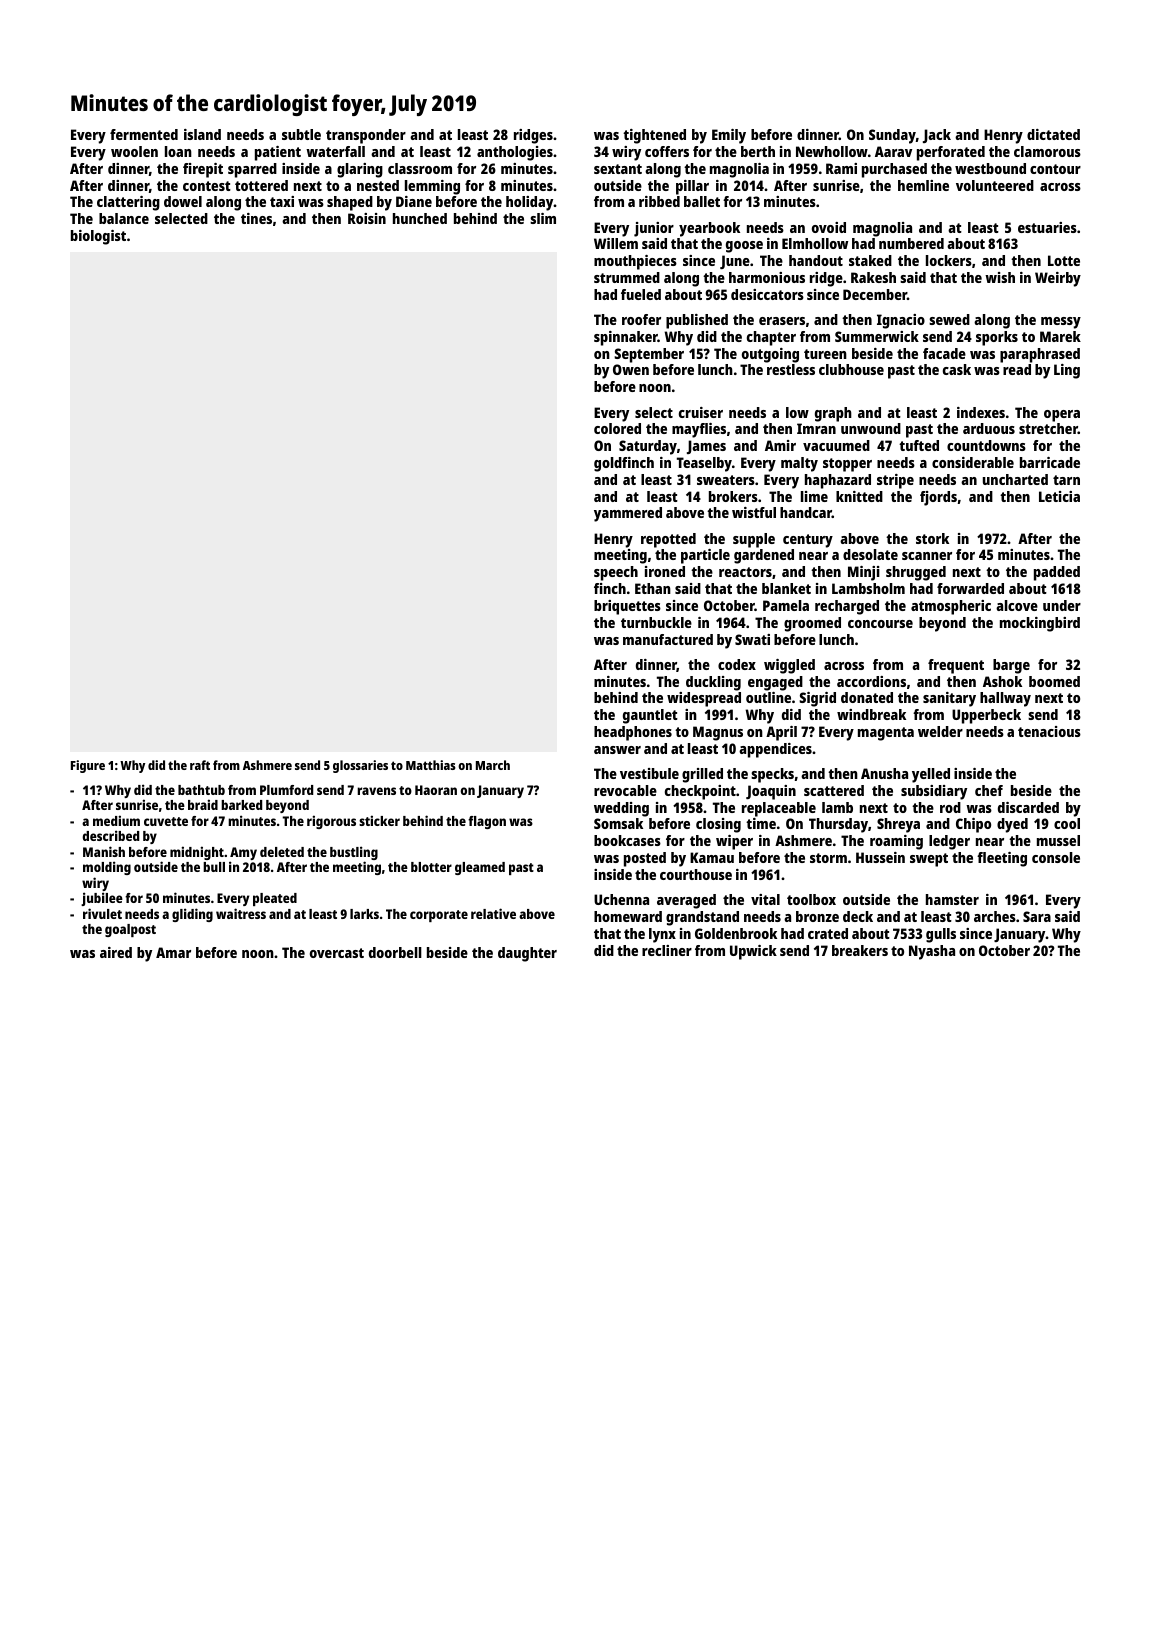 The height and width of the screenshot is (1627, 1151). I want to click on Saturday, so click(648, 447).
